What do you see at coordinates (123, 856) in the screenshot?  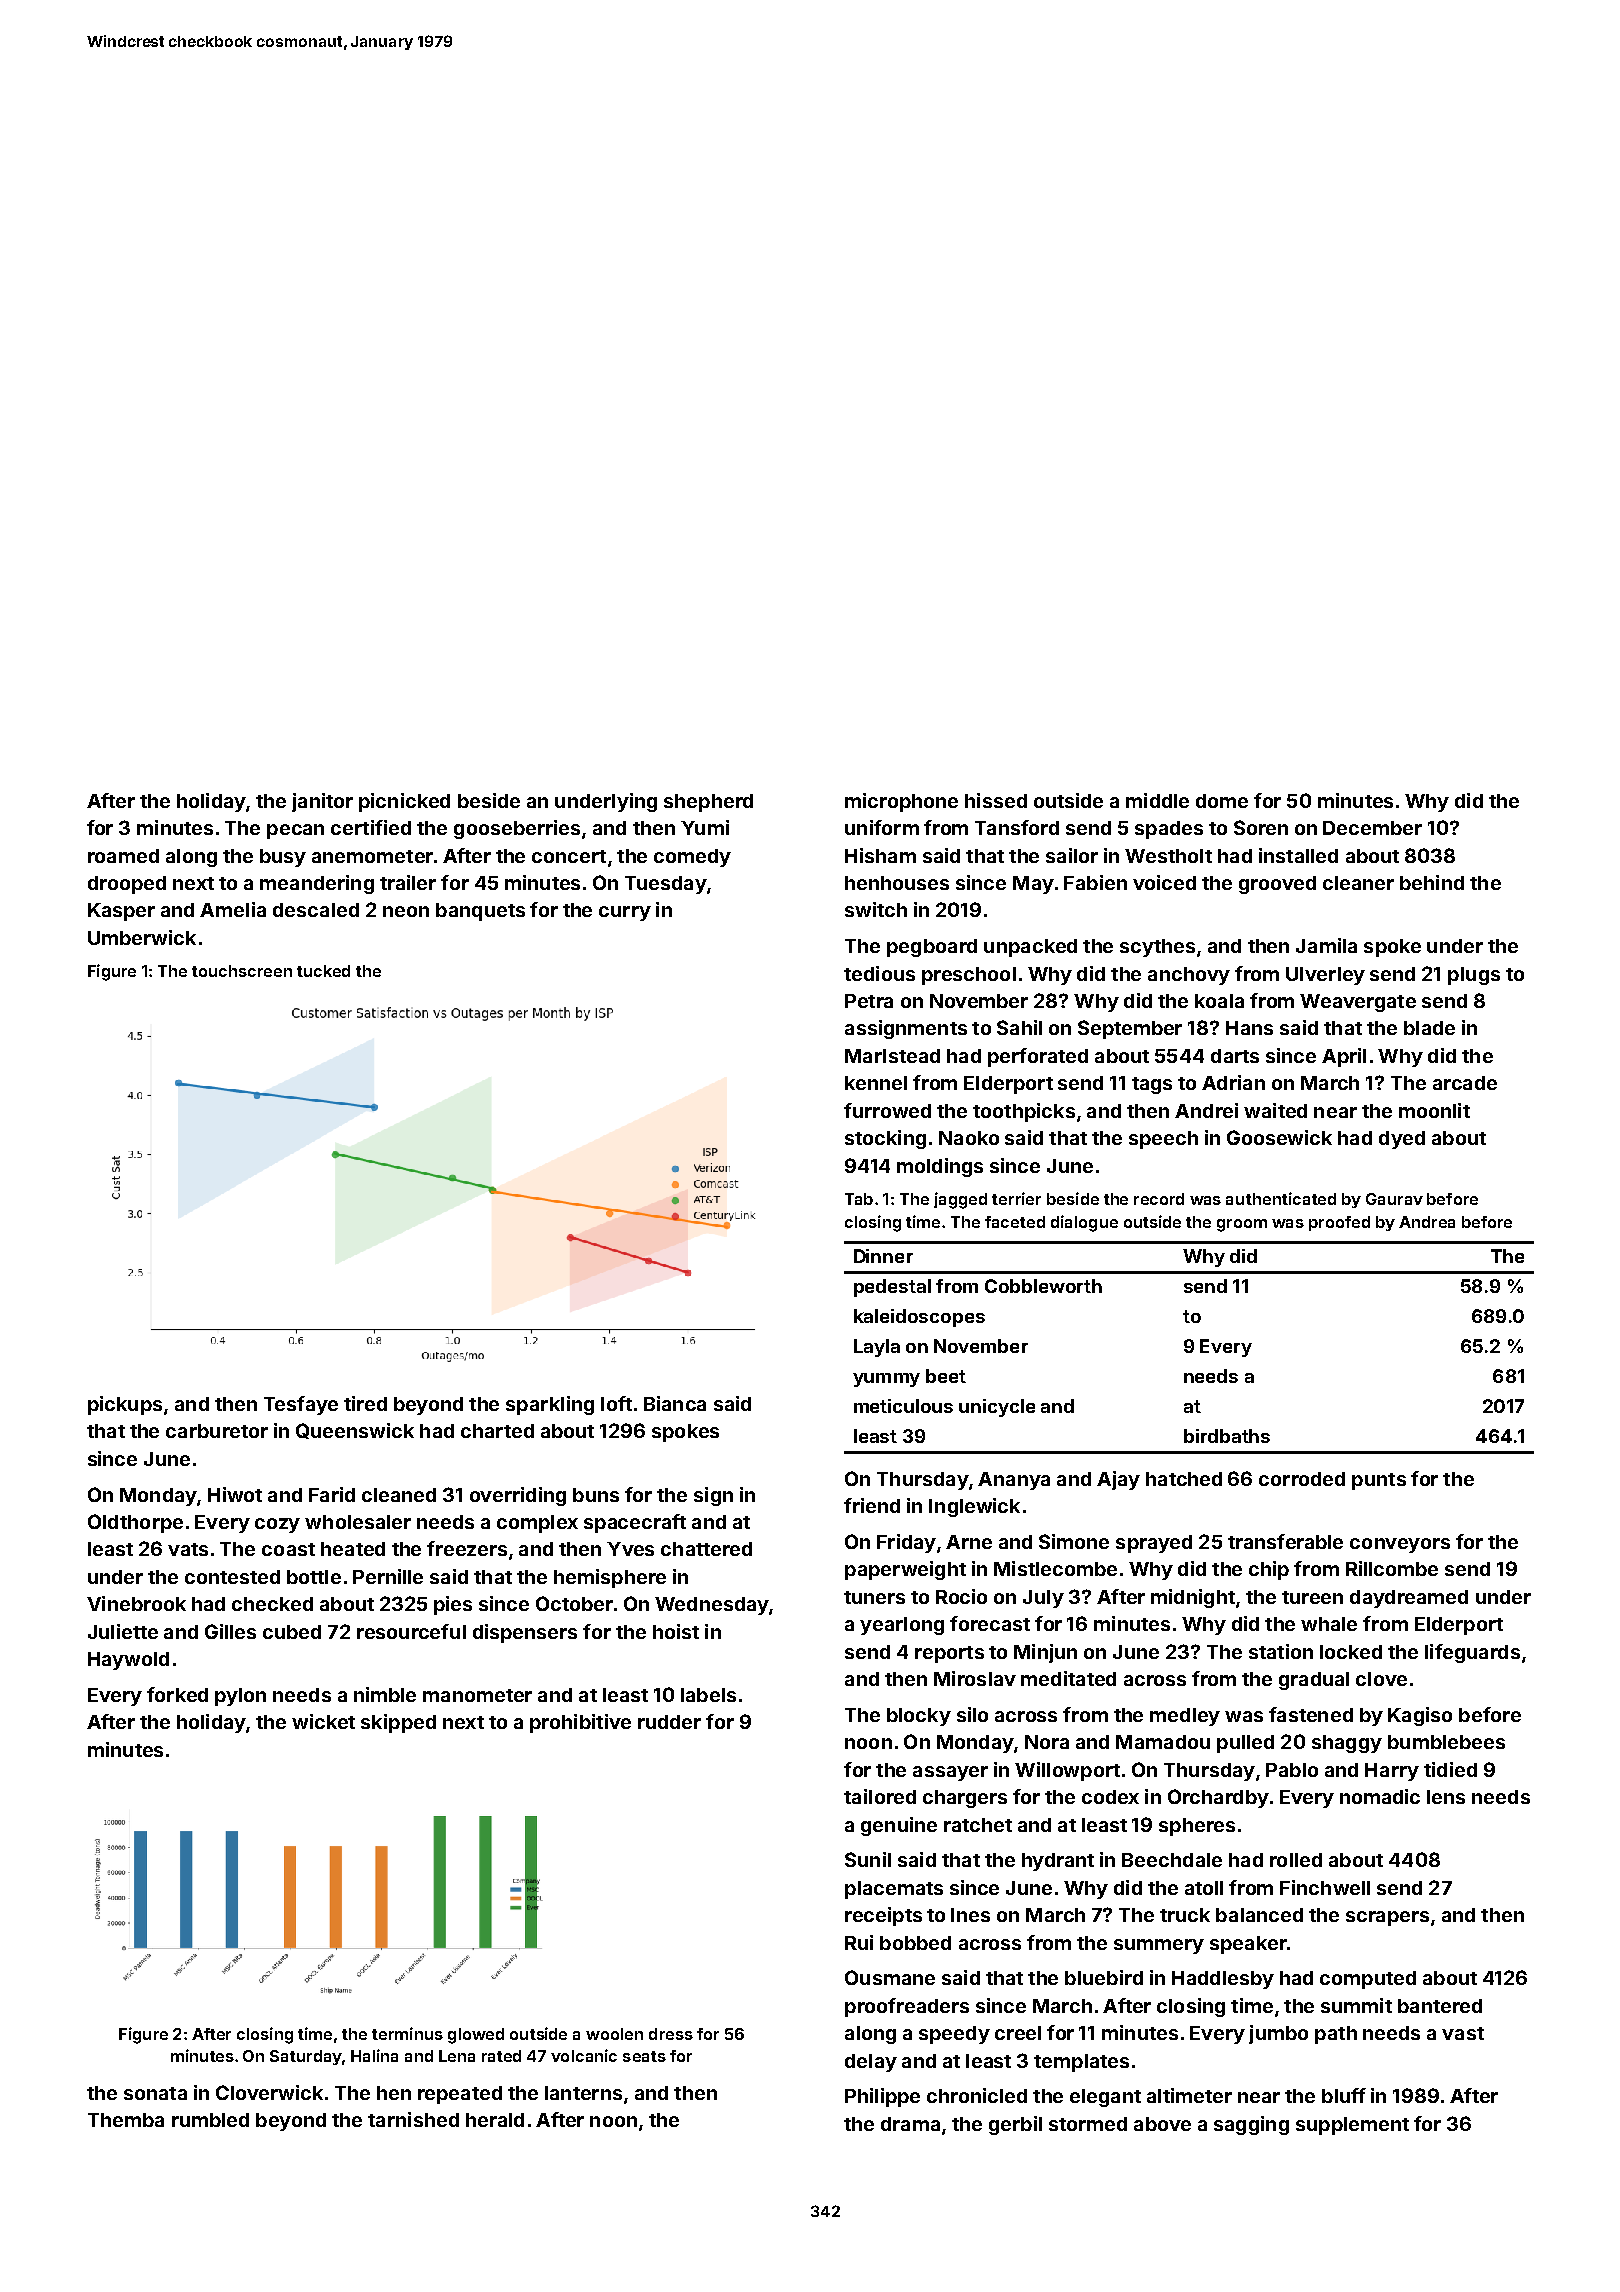 I see `roamed` at bounding box center [123, 856].
